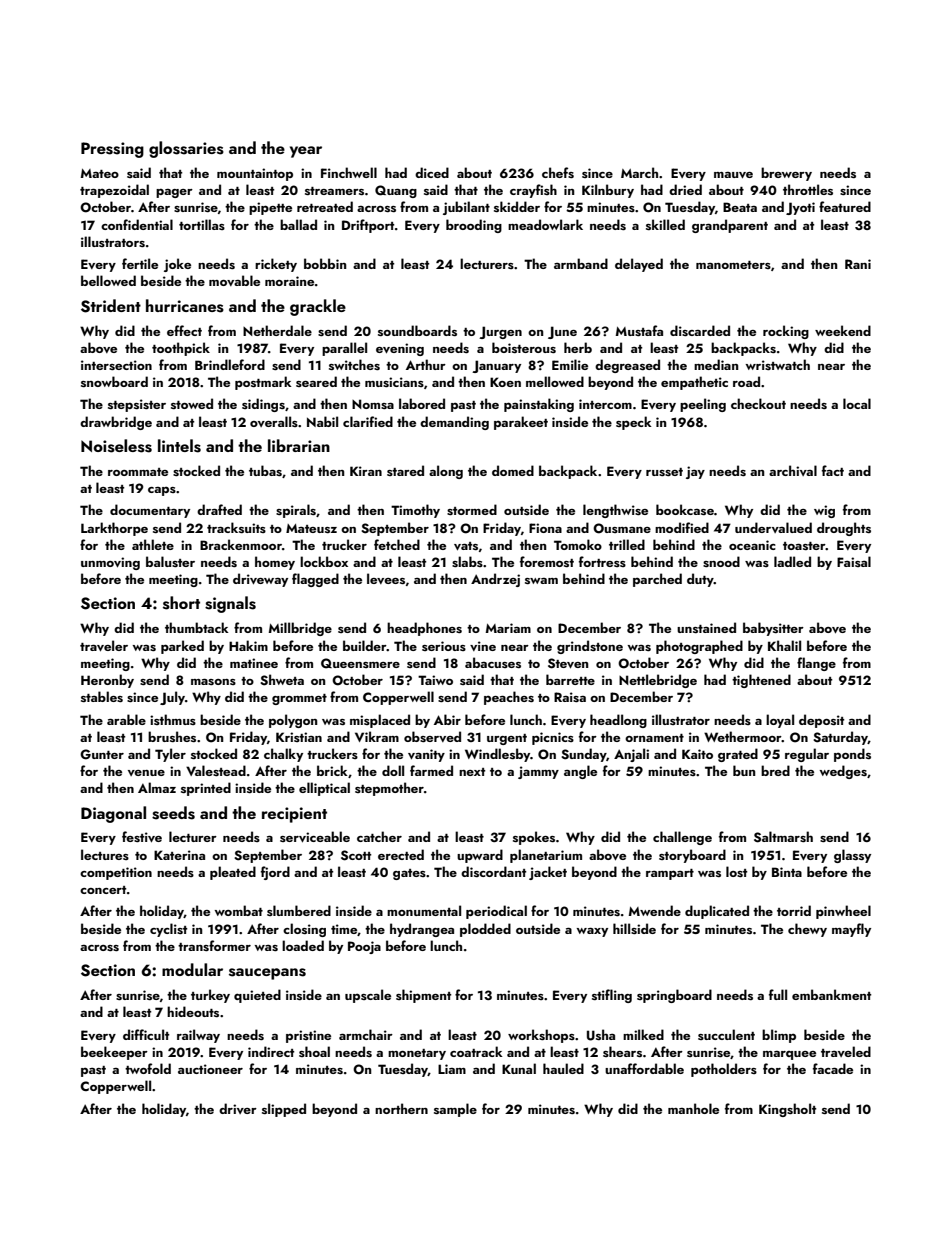 Image resolution: width=952 pixels, height=1233 pixels. I want to click on Queensmere, so click(360, 663).
